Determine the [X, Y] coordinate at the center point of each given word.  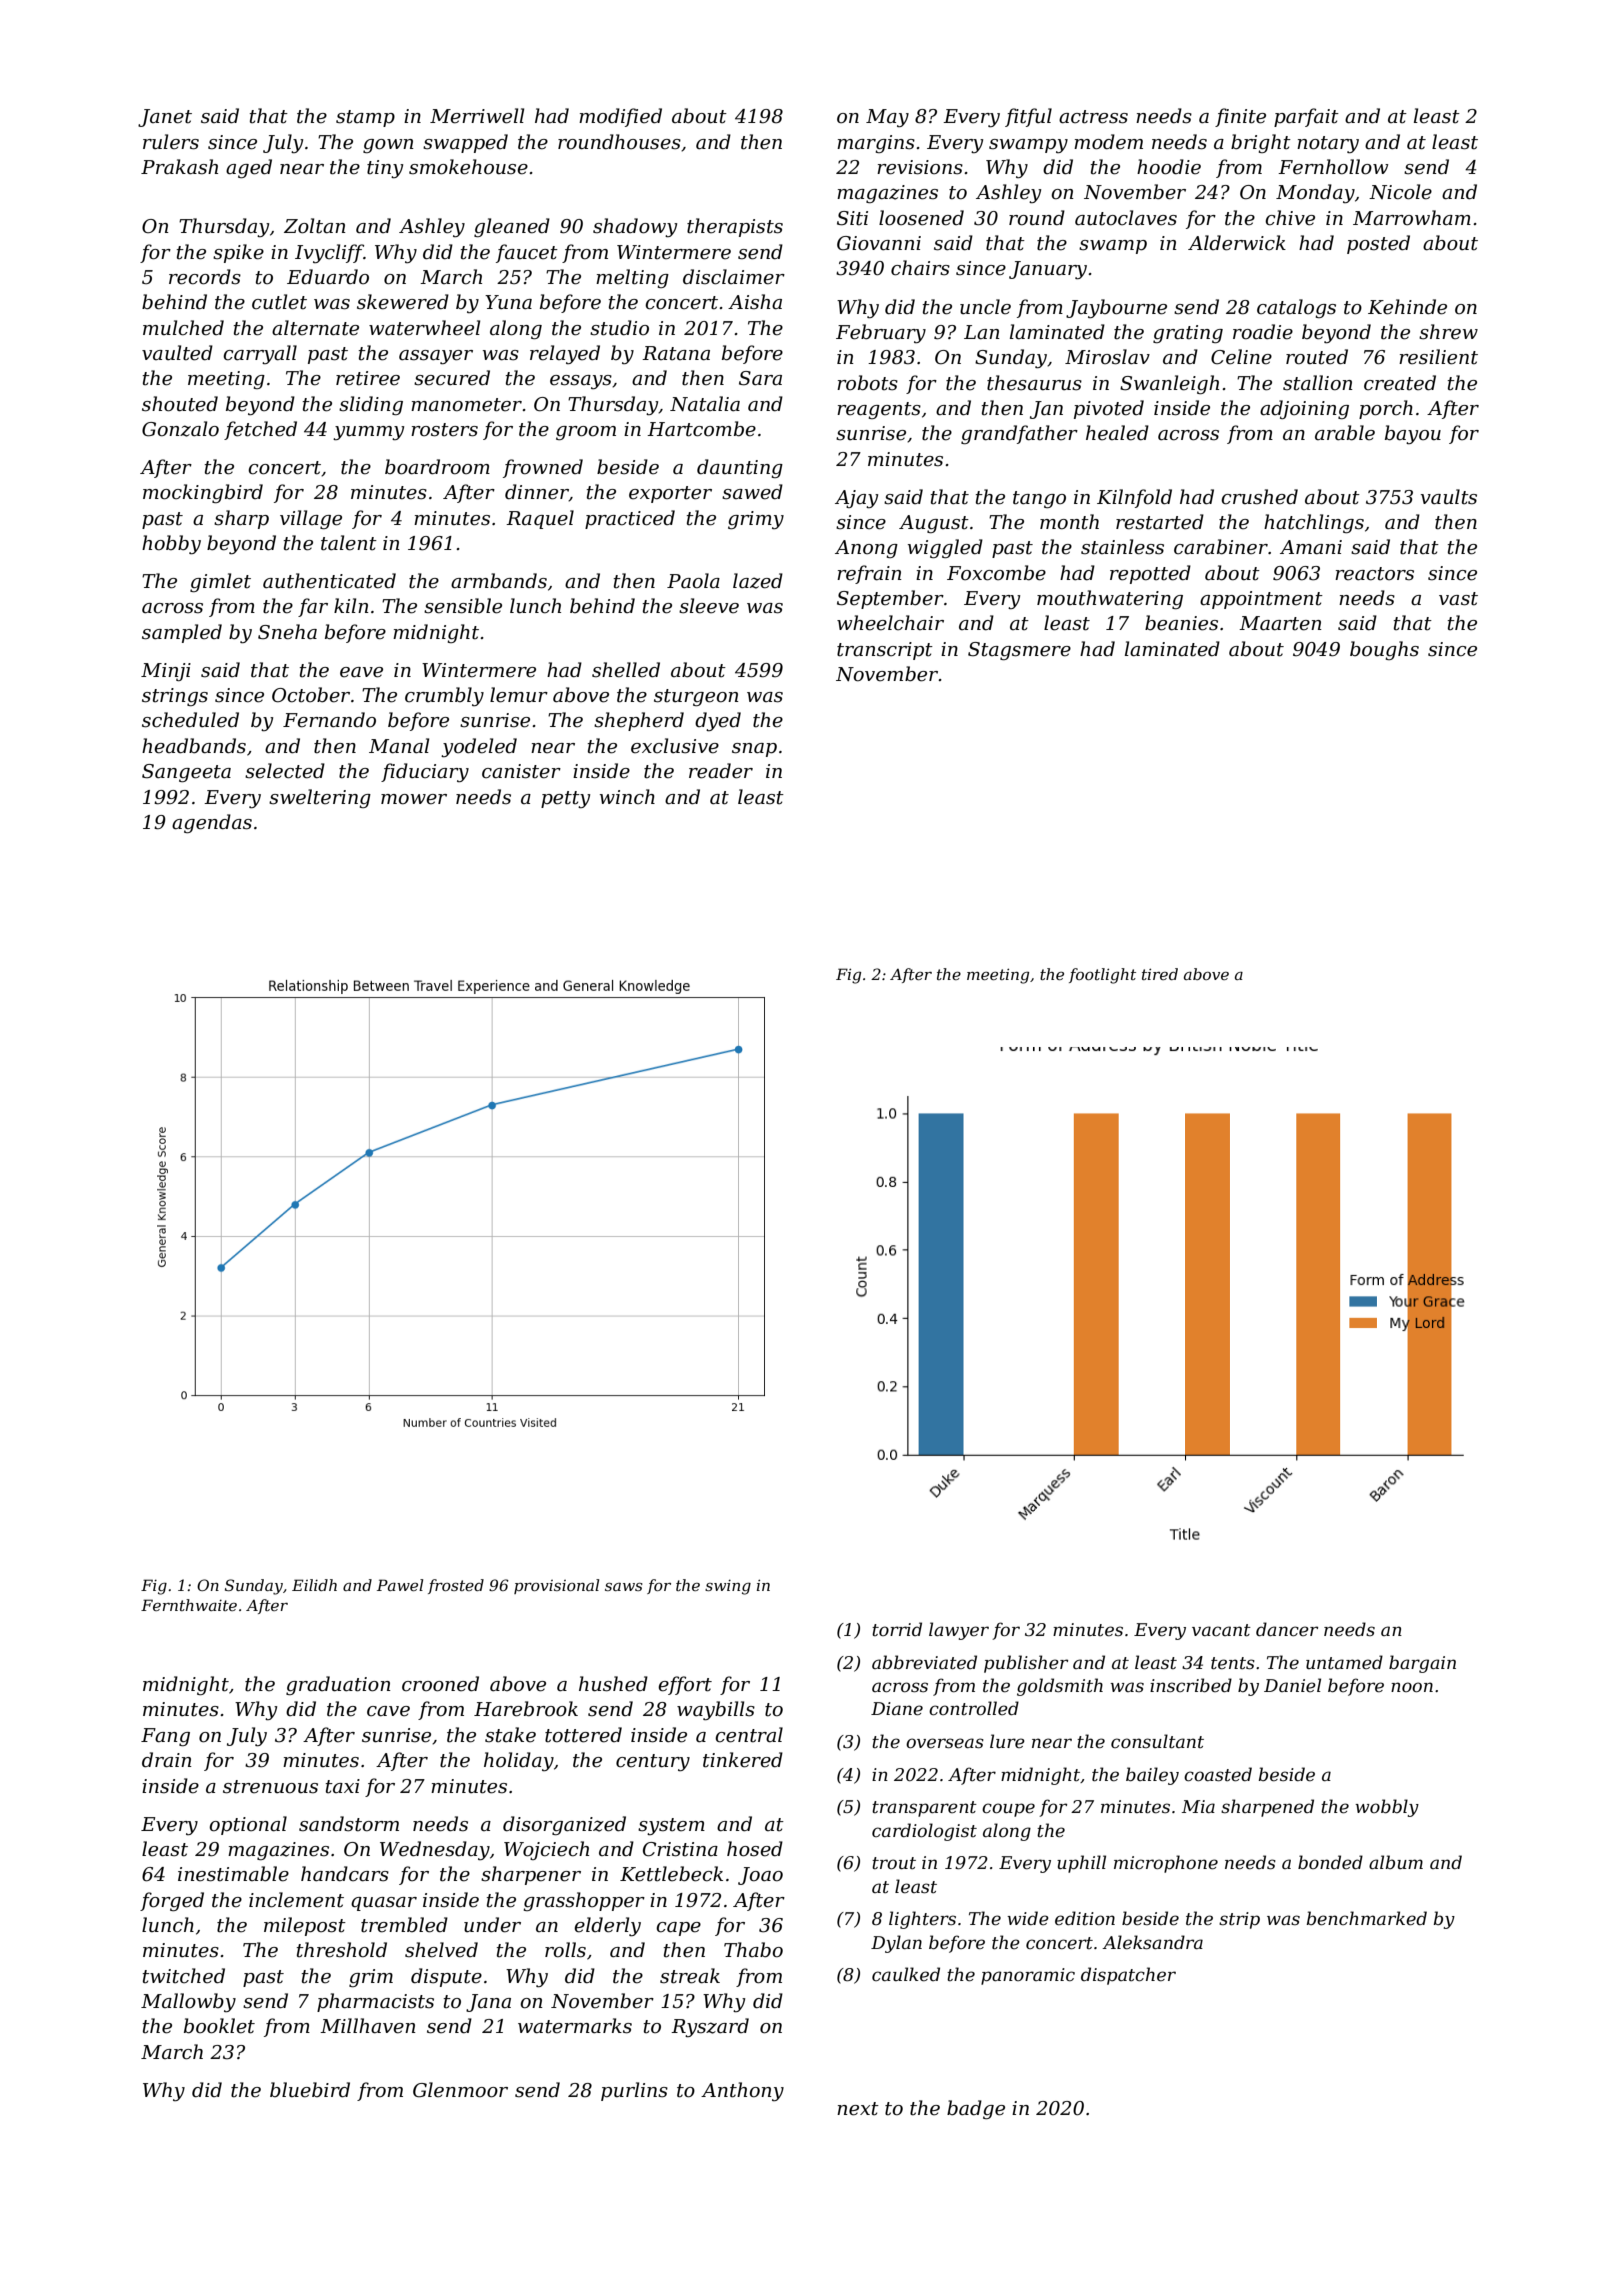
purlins [634, 2091]
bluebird [310, 2090]
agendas [212, 823]
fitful [1028, 117]
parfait [1306, 117]
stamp [365, 118]
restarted [1160, 522]
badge [976, 2109]
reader [721, 771]
